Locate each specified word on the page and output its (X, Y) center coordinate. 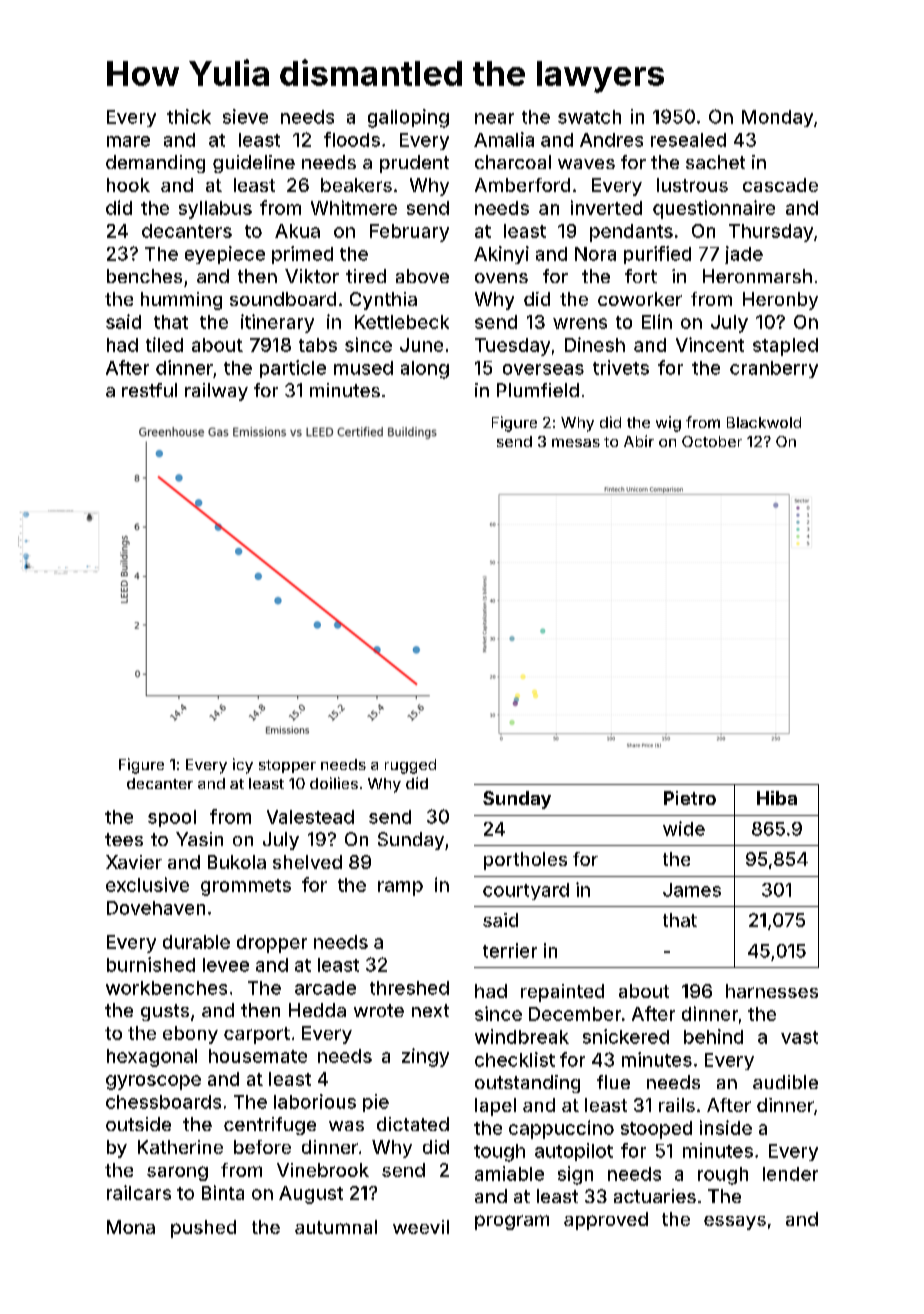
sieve (245, 116)
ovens (501, 278)
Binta (223, 1192)
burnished (151, 964)
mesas (576, 442)
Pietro (690, 798)
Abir (639, 441)
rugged (410, 766)
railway (216, 392)
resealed (688, 140)
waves (586, 164)
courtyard (526, 891)
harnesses (772, 991)
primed (302, 255)
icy (243, 766)
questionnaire (714, 209)
